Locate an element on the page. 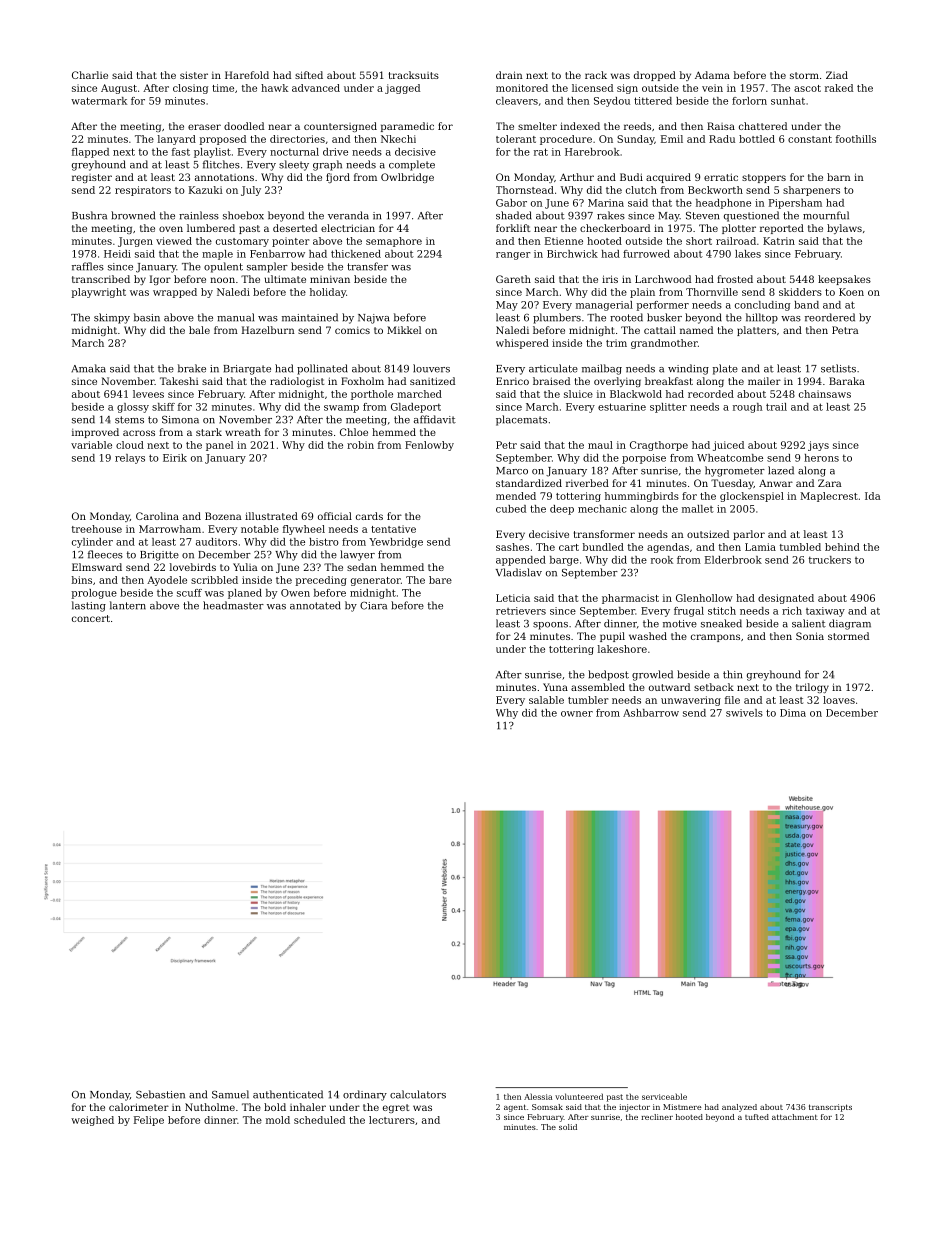 This image has width=952, height=1233. lawyer is located at coordinates (357, 555).
